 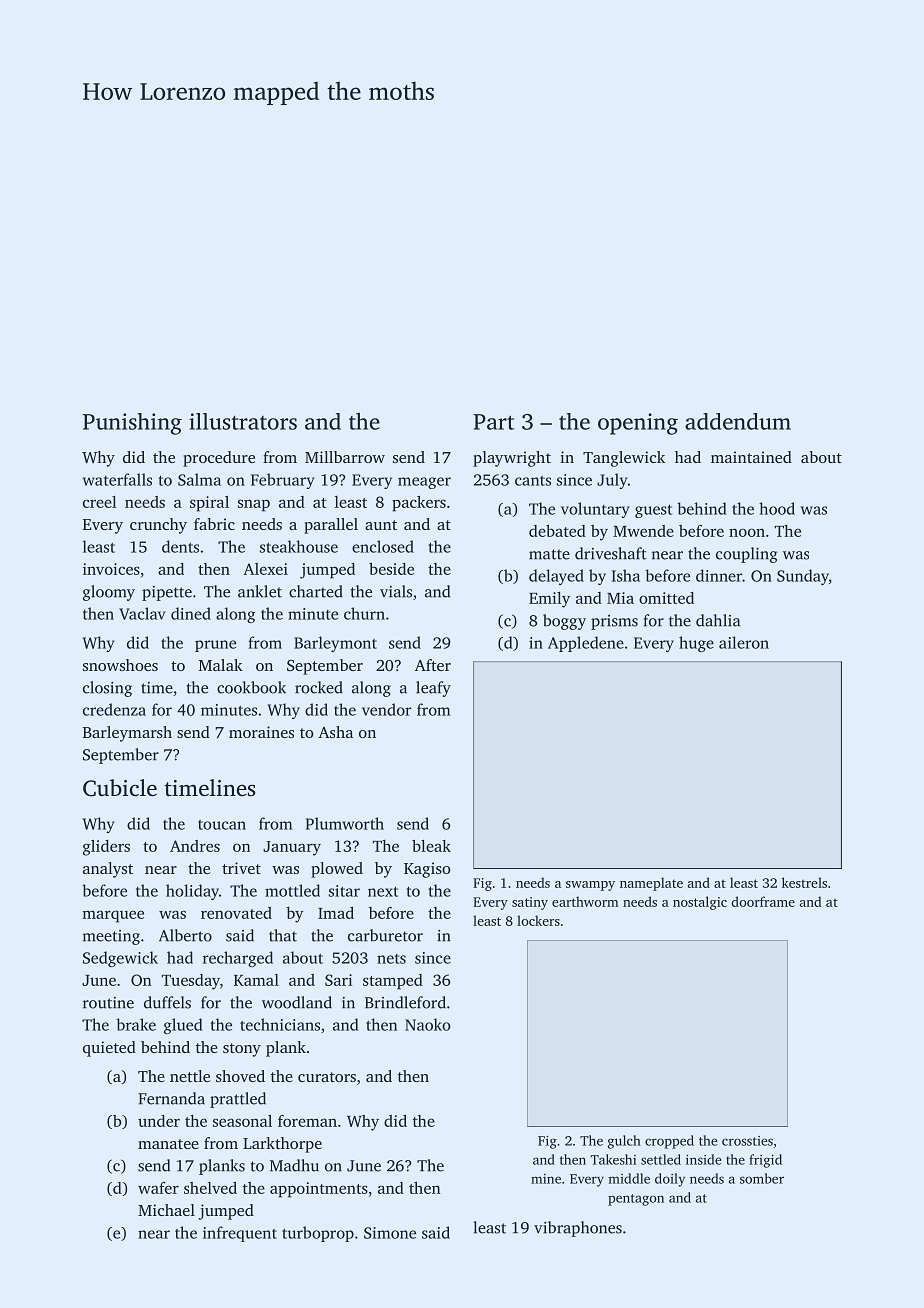 I want to click on Larkthorpe, so click(x=282, y=1145).
